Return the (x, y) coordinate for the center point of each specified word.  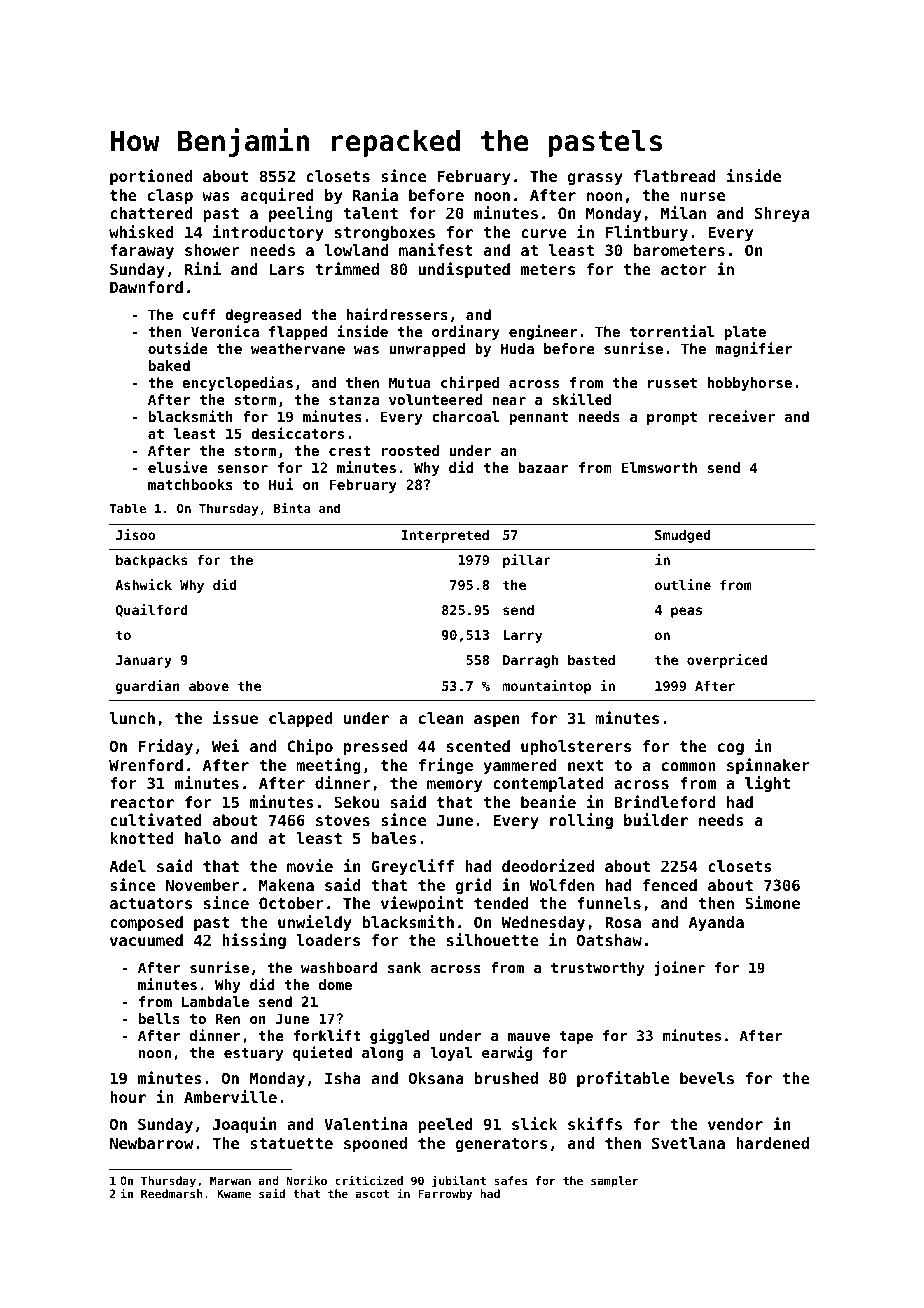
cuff (199, 314)
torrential (672, 331)
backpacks (151, 561)
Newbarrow (151, 1143)
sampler (614, 1182)
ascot (372, 1194)
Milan (683, 212)
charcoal (465, 416)
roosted (410, 450)
